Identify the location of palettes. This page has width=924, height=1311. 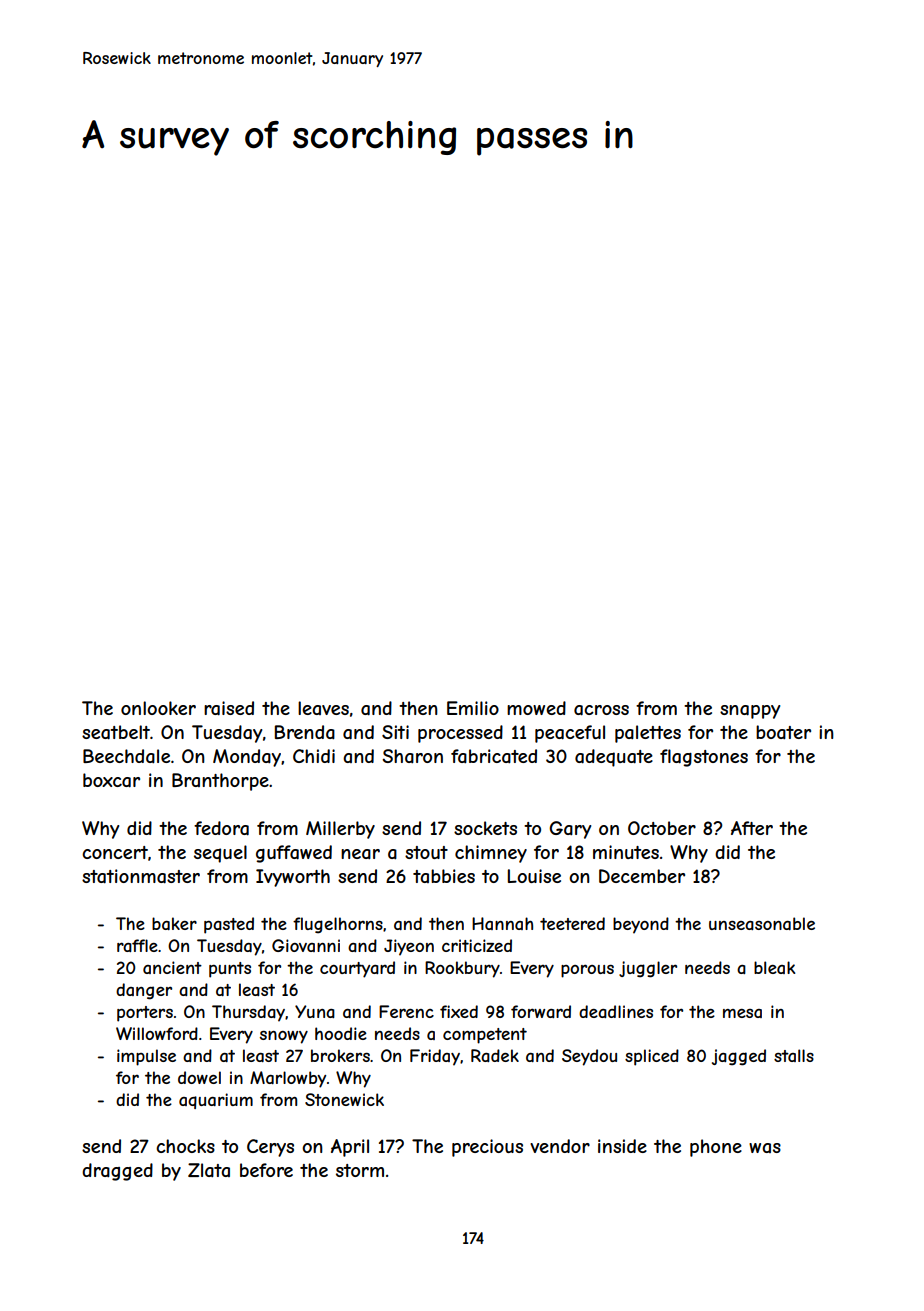
(648, 734).
